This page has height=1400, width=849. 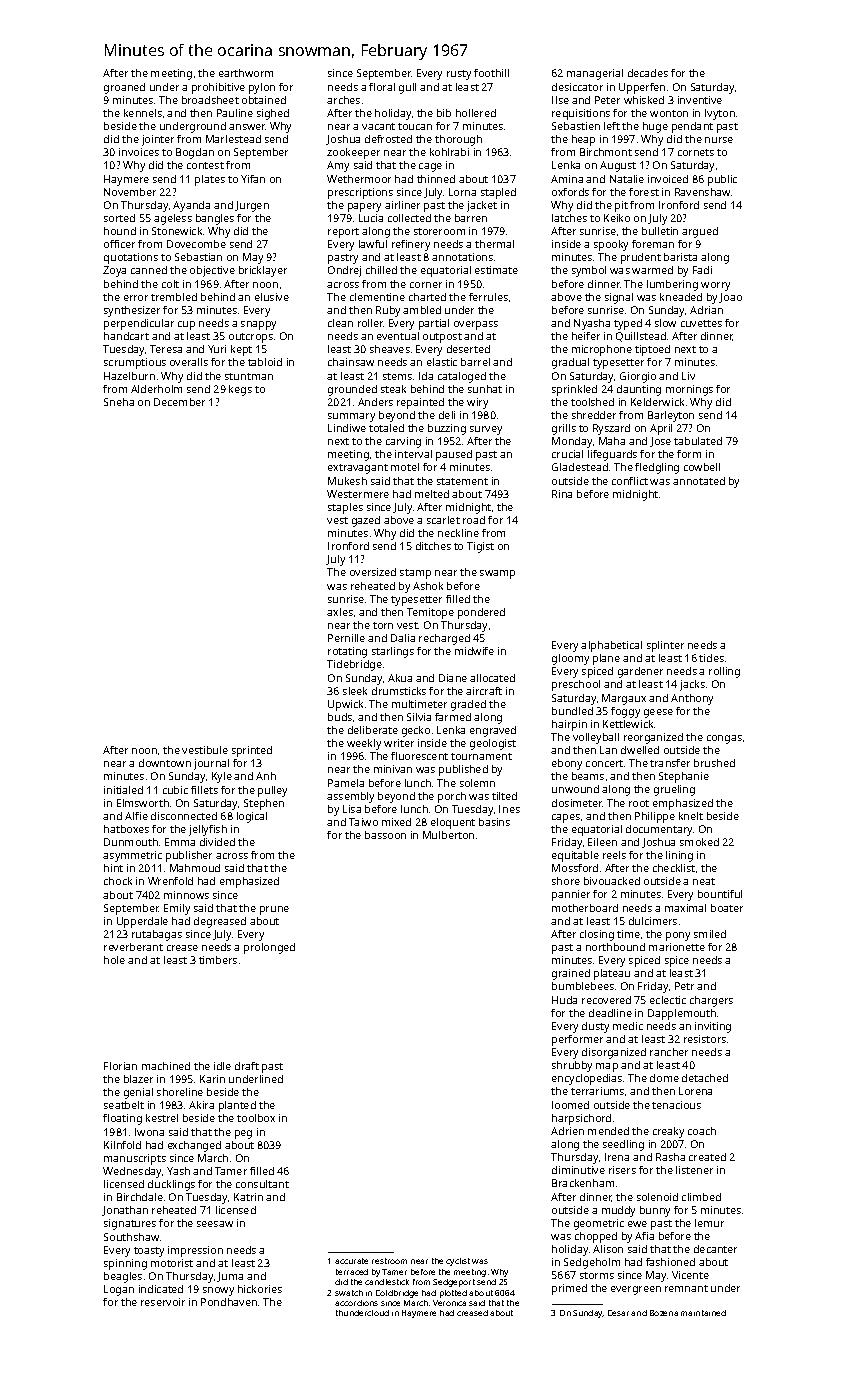 I want to click on hollered, so click(x=476, y=113).
